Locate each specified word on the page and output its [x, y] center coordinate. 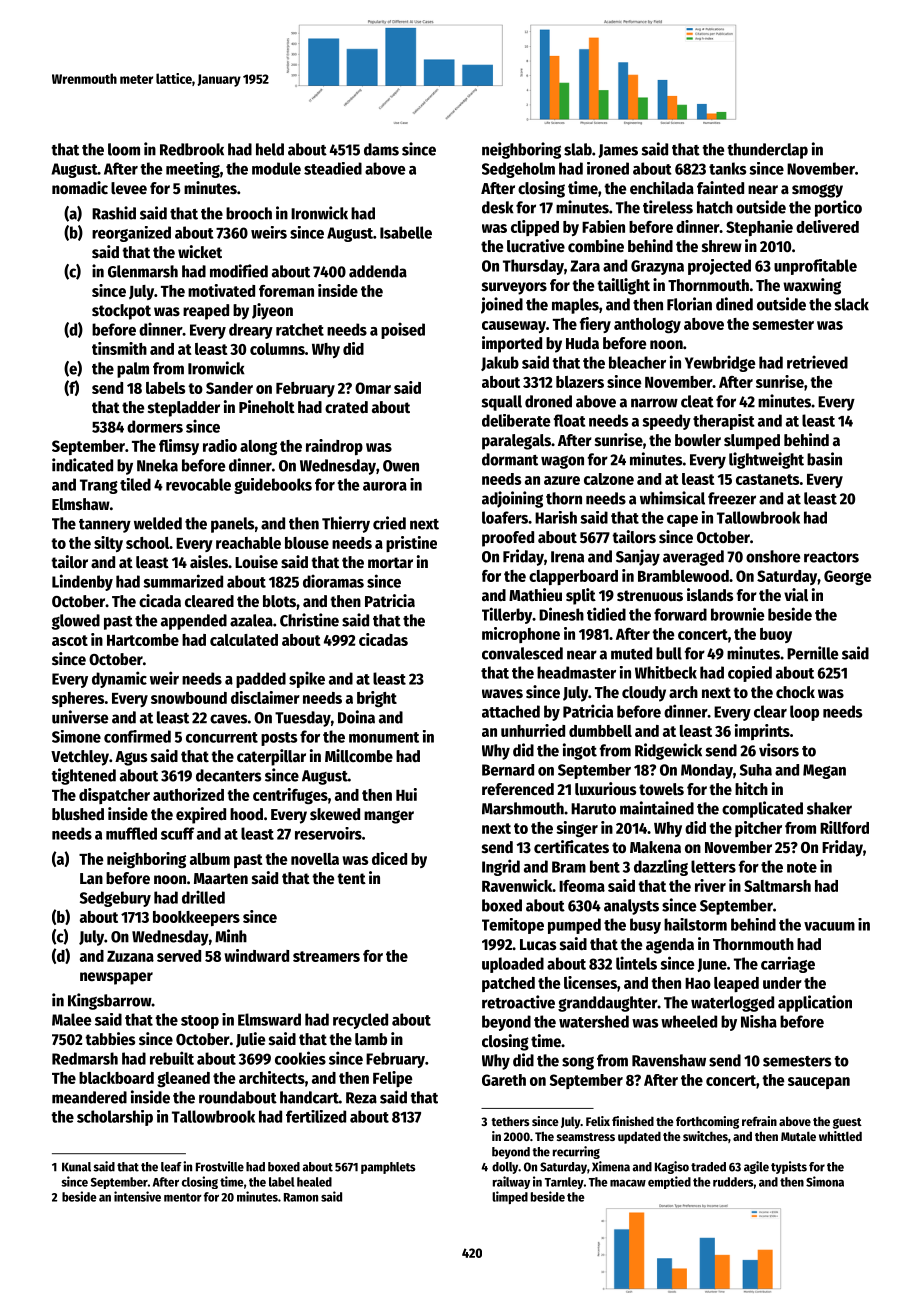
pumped [574, 926]
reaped [206, 312]
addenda [378, 271]
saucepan [819, 1083]
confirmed [137, 736]
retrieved [817, 362]
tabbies [110, 1039]
